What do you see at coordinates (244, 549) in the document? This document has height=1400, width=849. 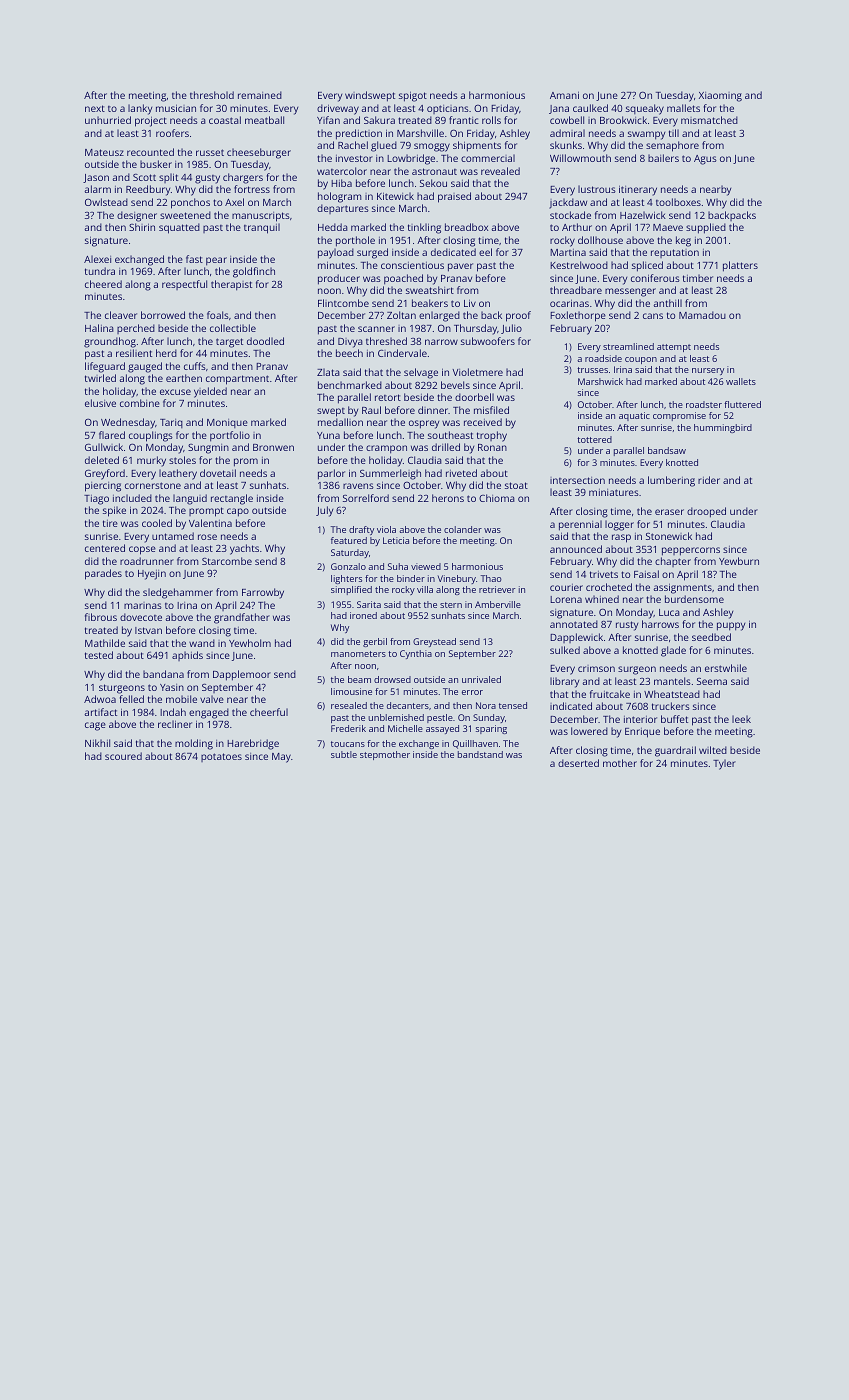 I see `yachts` at bounding box center [244, 549].
